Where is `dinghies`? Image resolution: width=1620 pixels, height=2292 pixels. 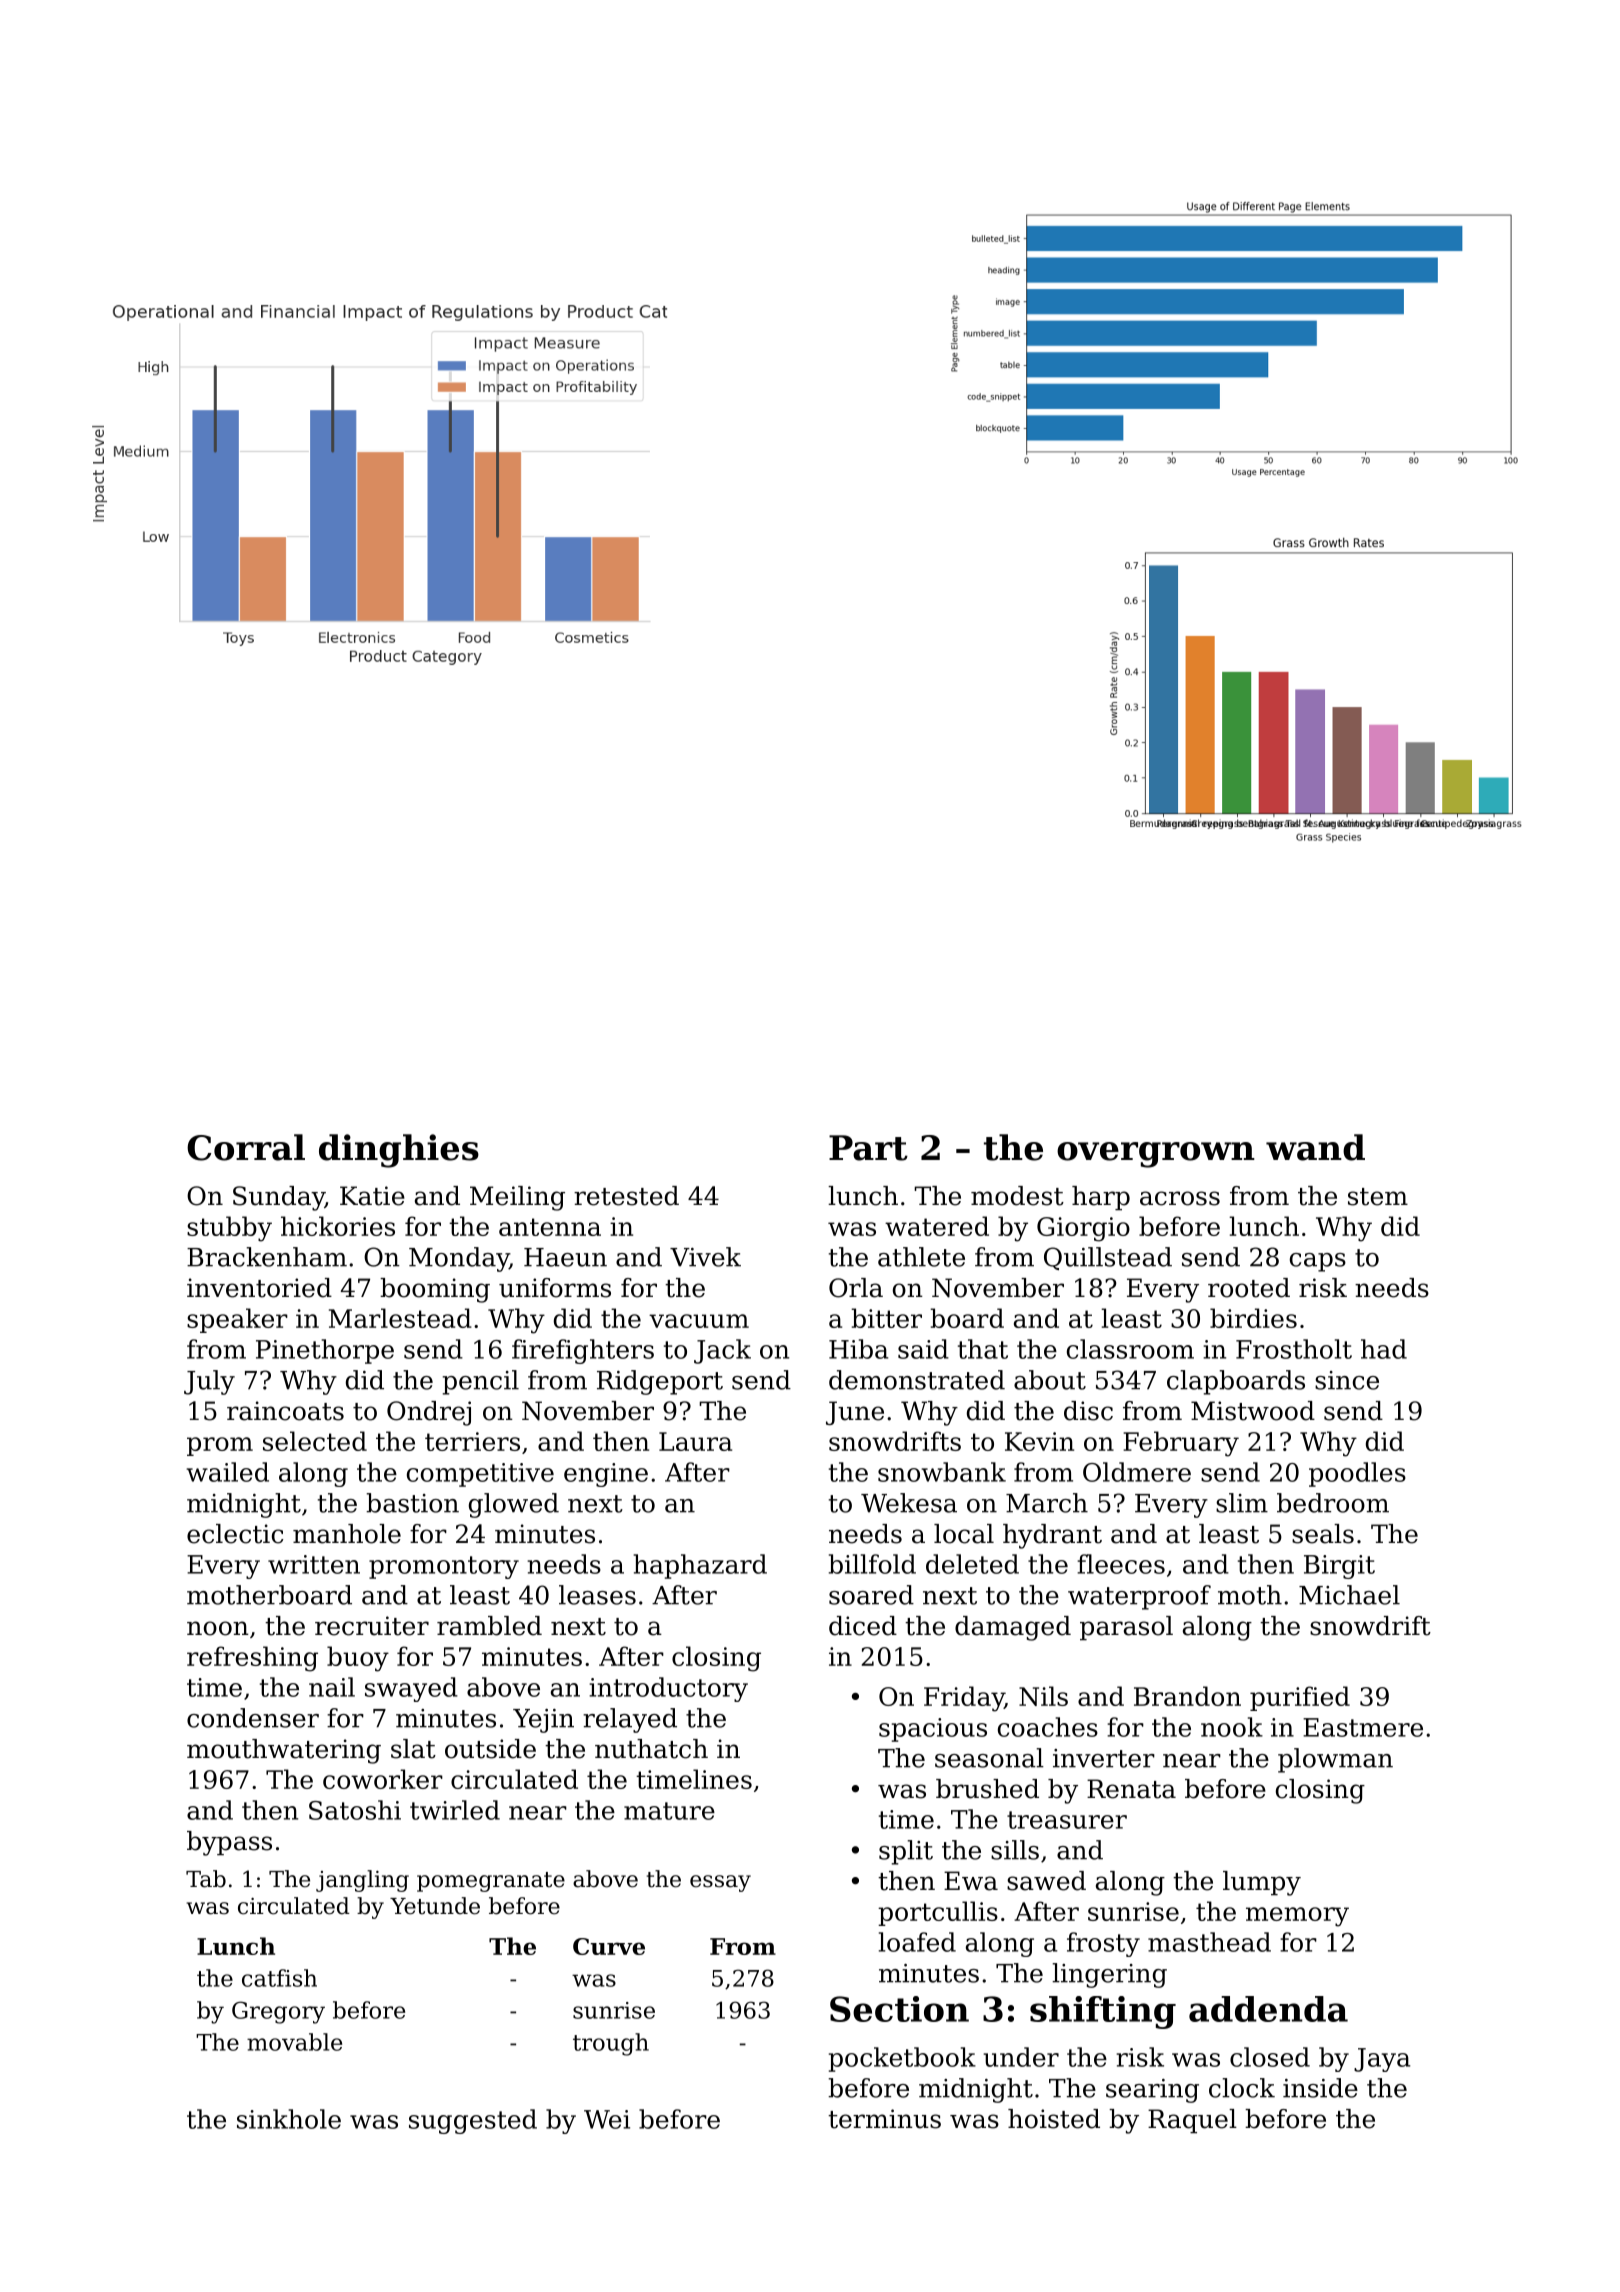
dinghies is located at coordinates (399, 1151).
